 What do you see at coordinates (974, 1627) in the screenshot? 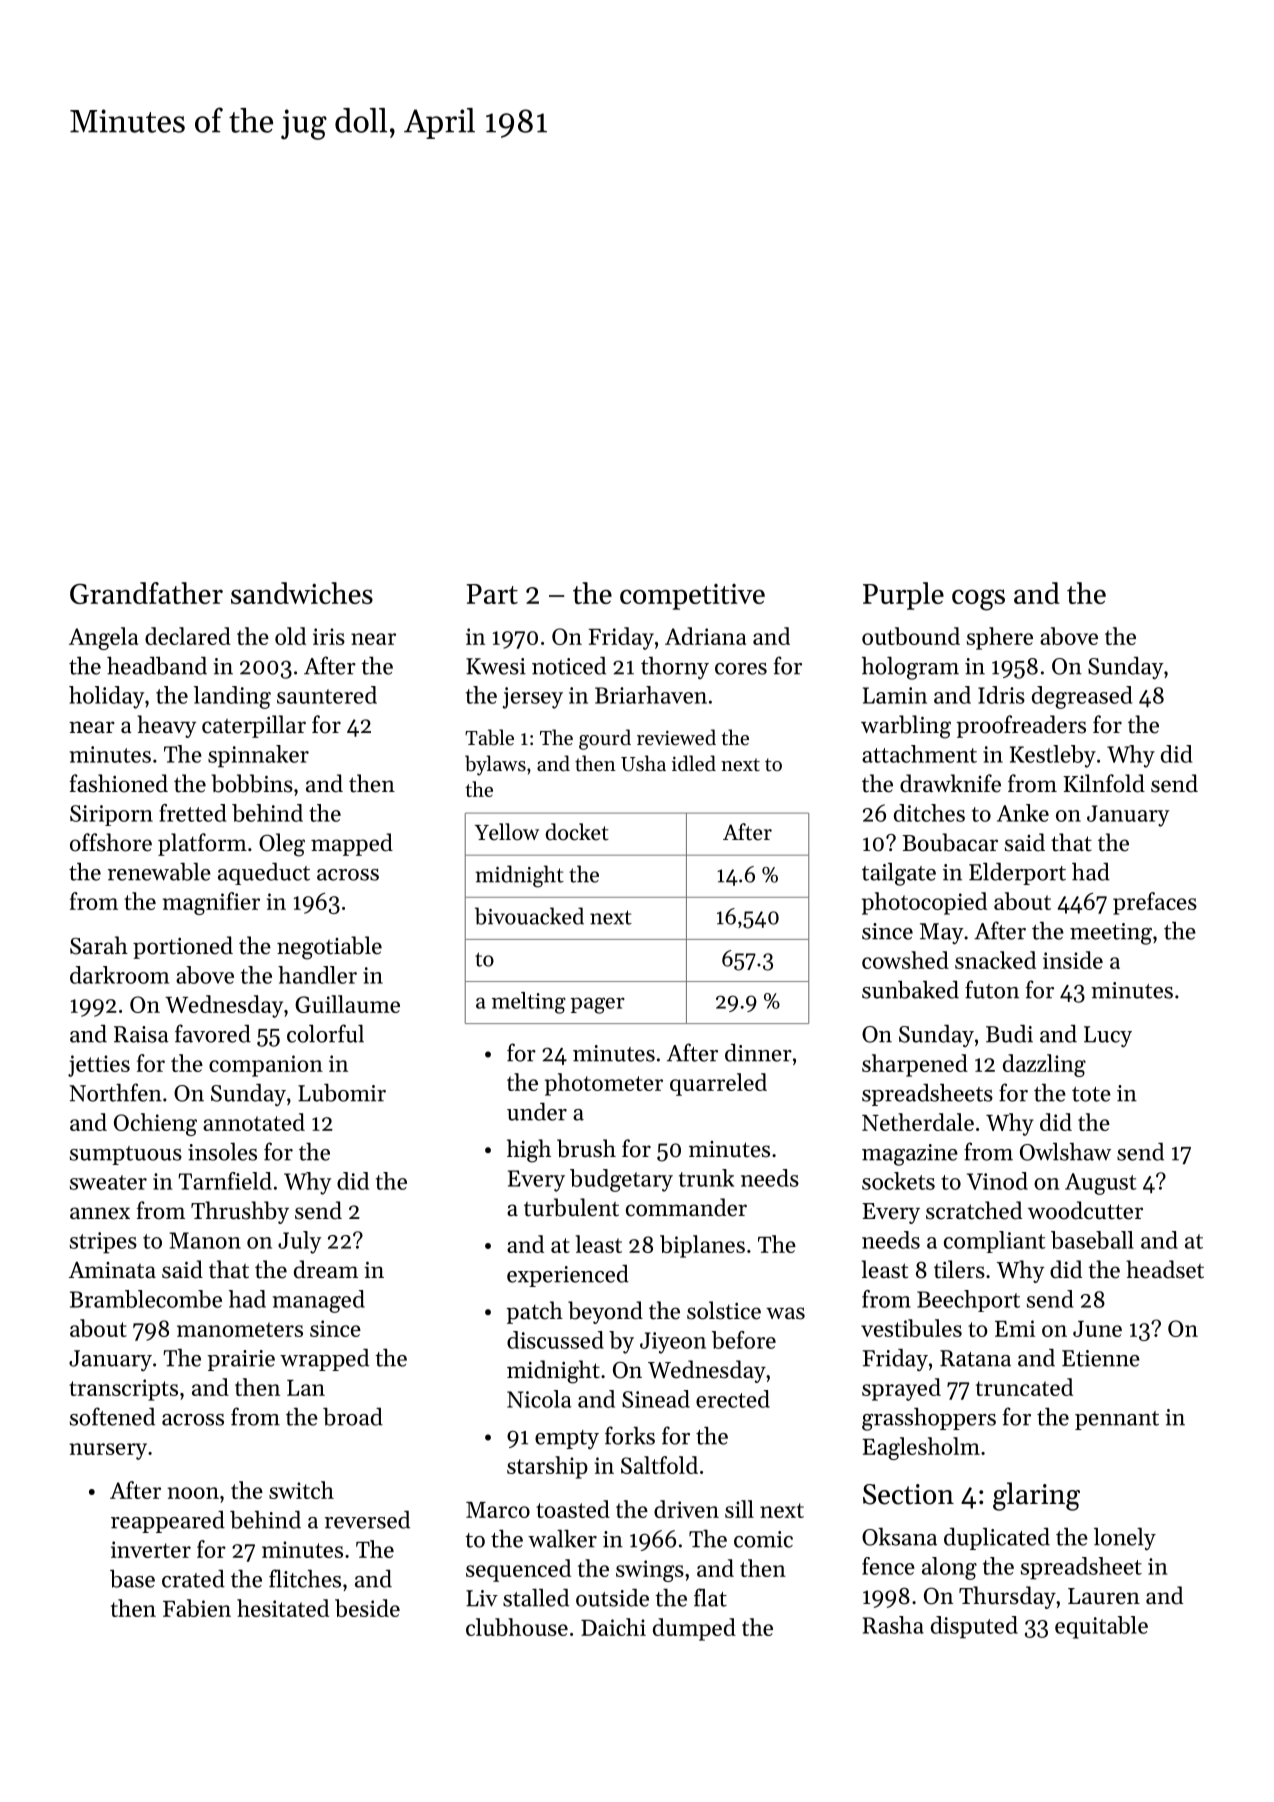
I see `disputed` at bounding box center [974, 1627].
